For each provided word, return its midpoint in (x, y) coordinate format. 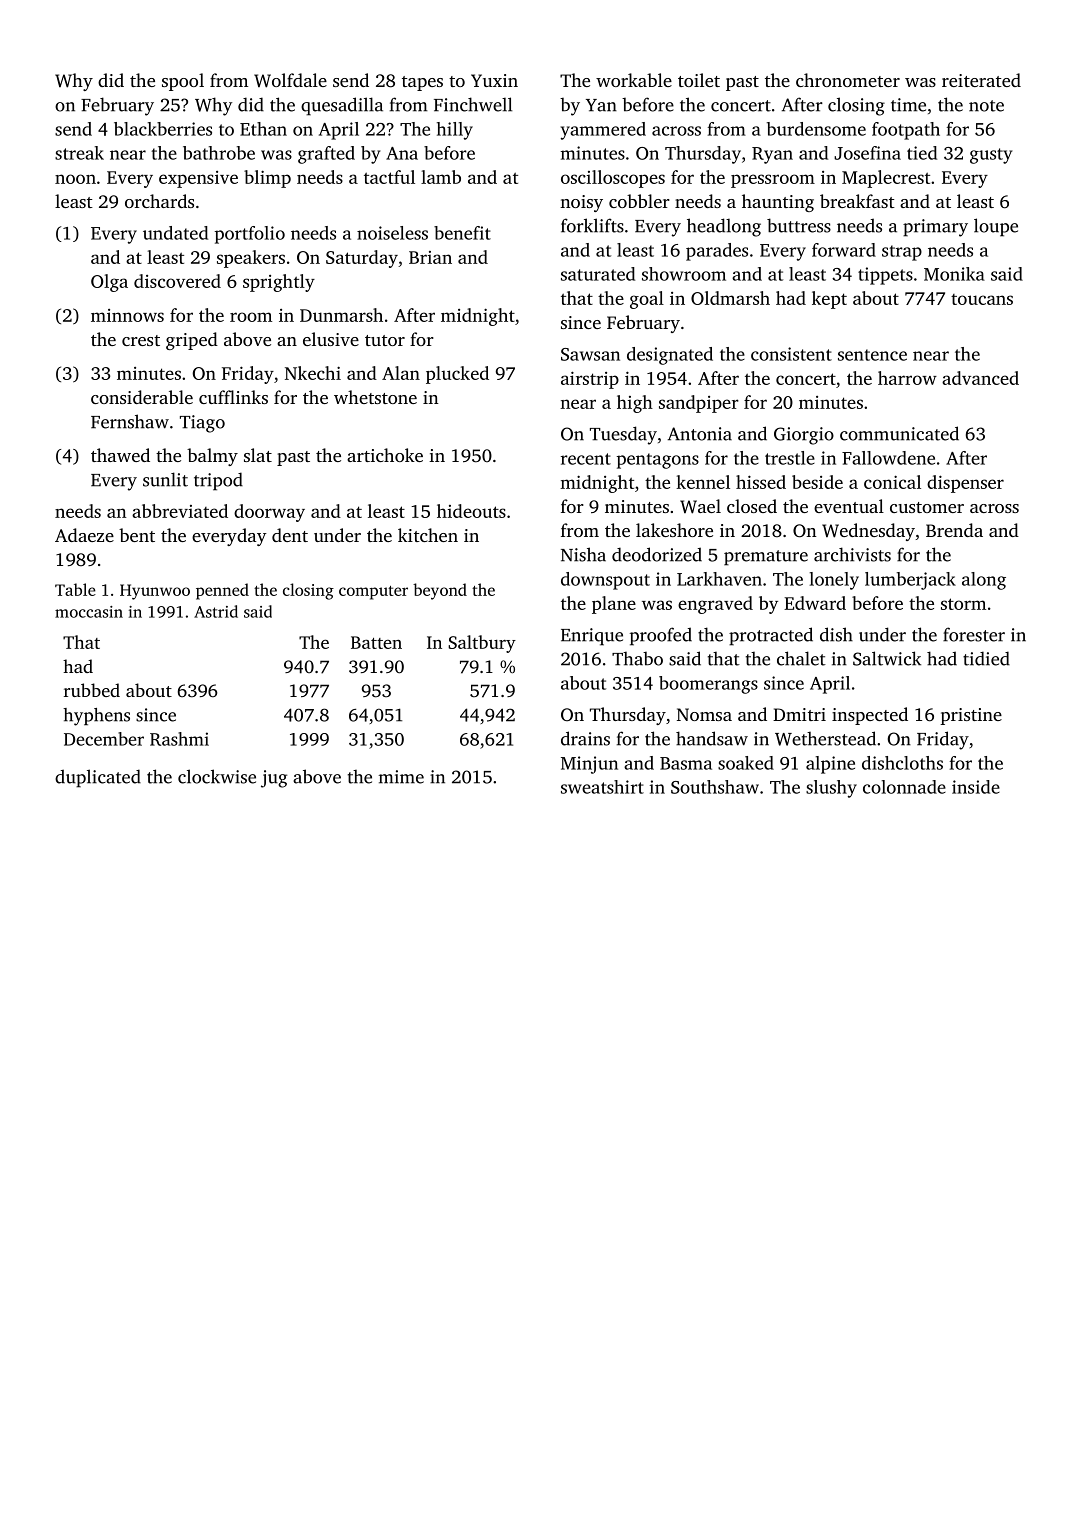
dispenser (965, 484)
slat (258, 455)
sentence (872, 355)
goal (647, 300)
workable (634, 80)
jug (274, 779)
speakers (251, 259)
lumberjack (910, 581)
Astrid (216, 611)
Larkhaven (719, 579)
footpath (906, 131)
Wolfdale (290, 80)
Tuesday (623, 435)
